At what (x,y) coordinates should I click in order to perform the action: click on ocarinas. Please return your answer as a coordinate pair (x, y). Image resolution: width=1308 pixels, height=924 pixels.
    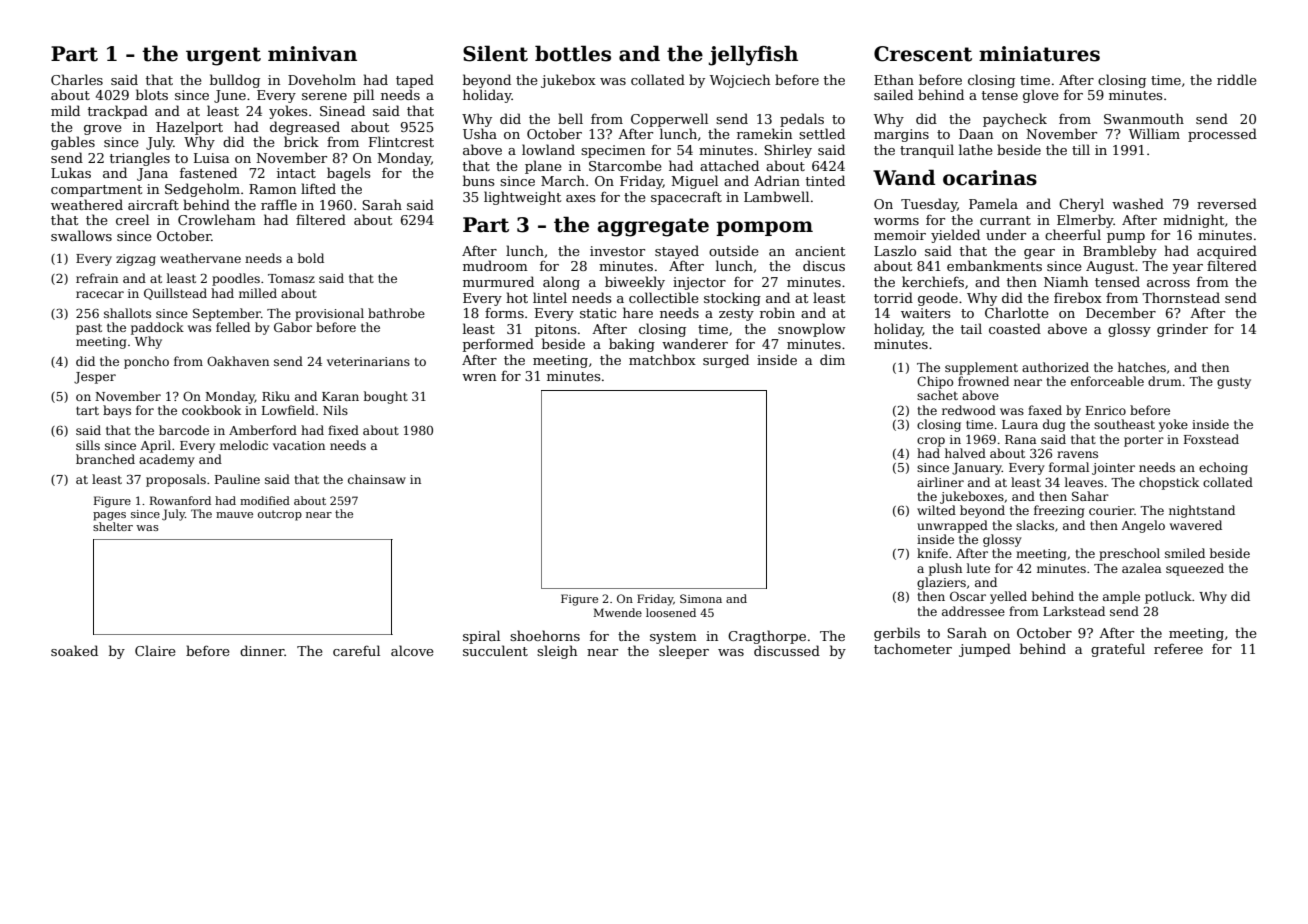
    Looking at the image, I should click on (990, 178).
